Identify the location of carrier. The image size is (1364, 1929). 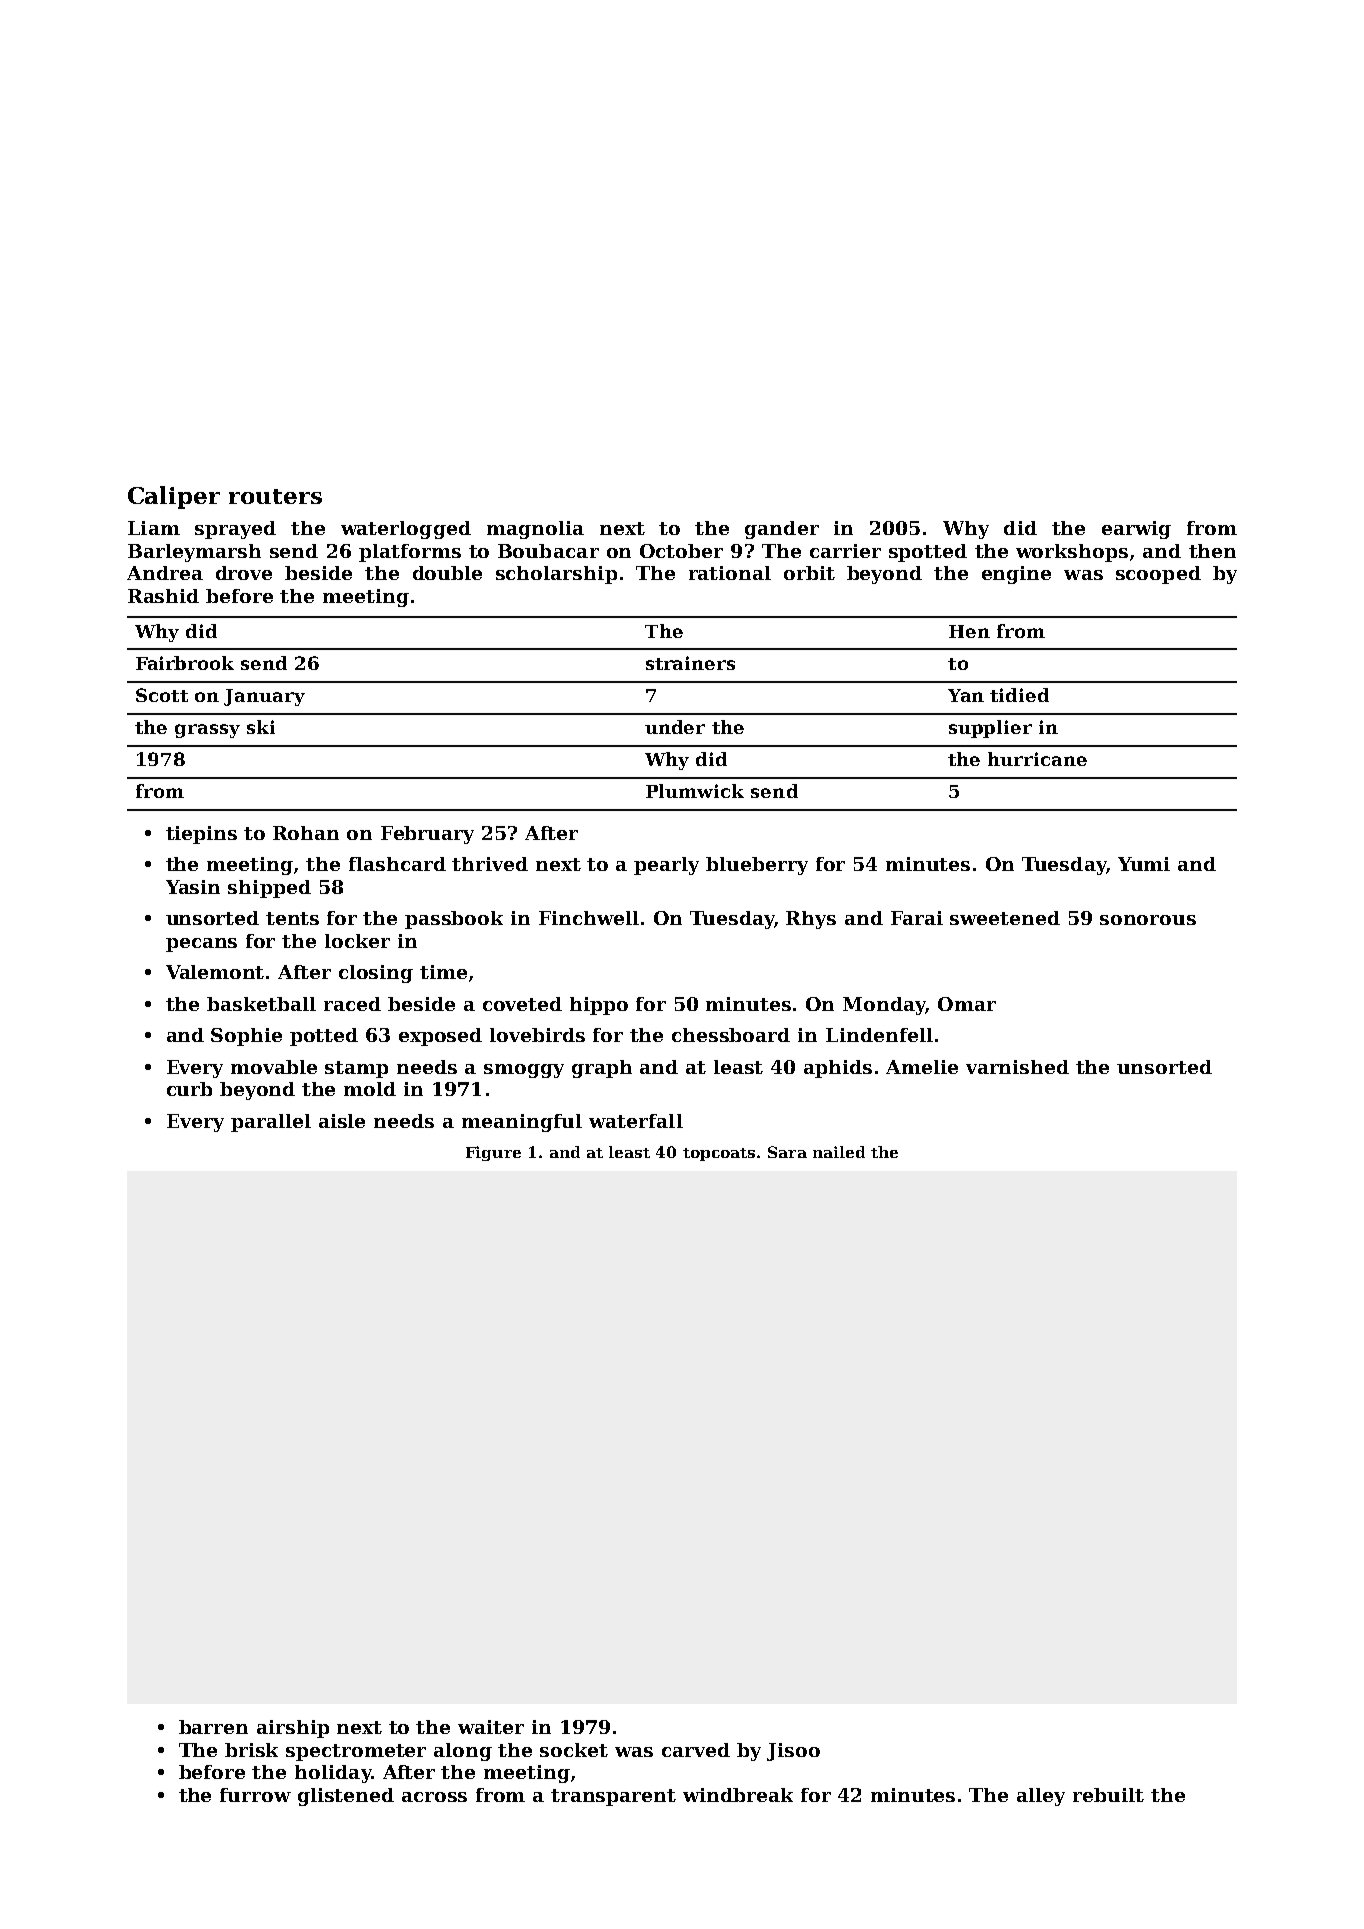
(845, 551).
